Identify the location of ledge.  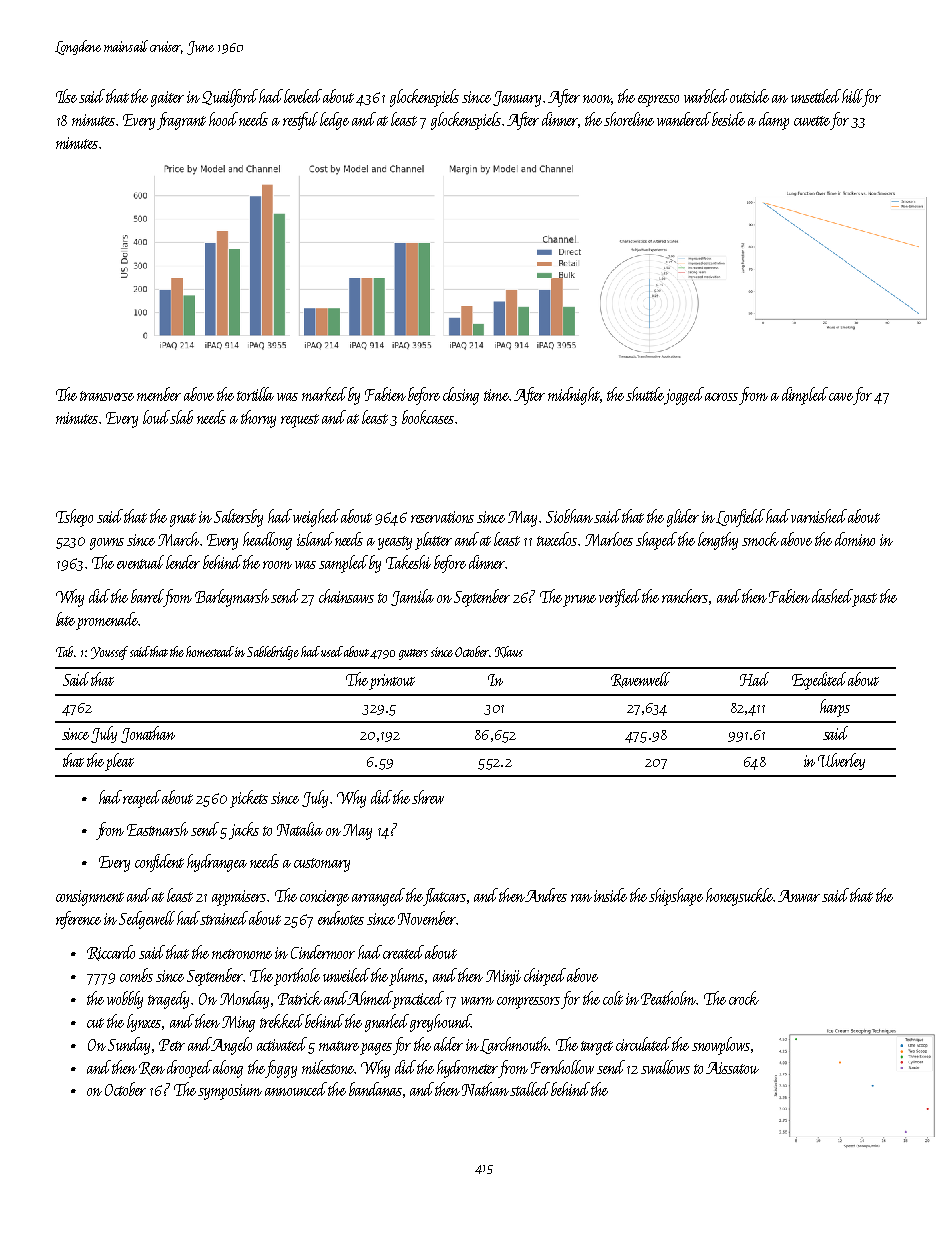
(335, 121).
